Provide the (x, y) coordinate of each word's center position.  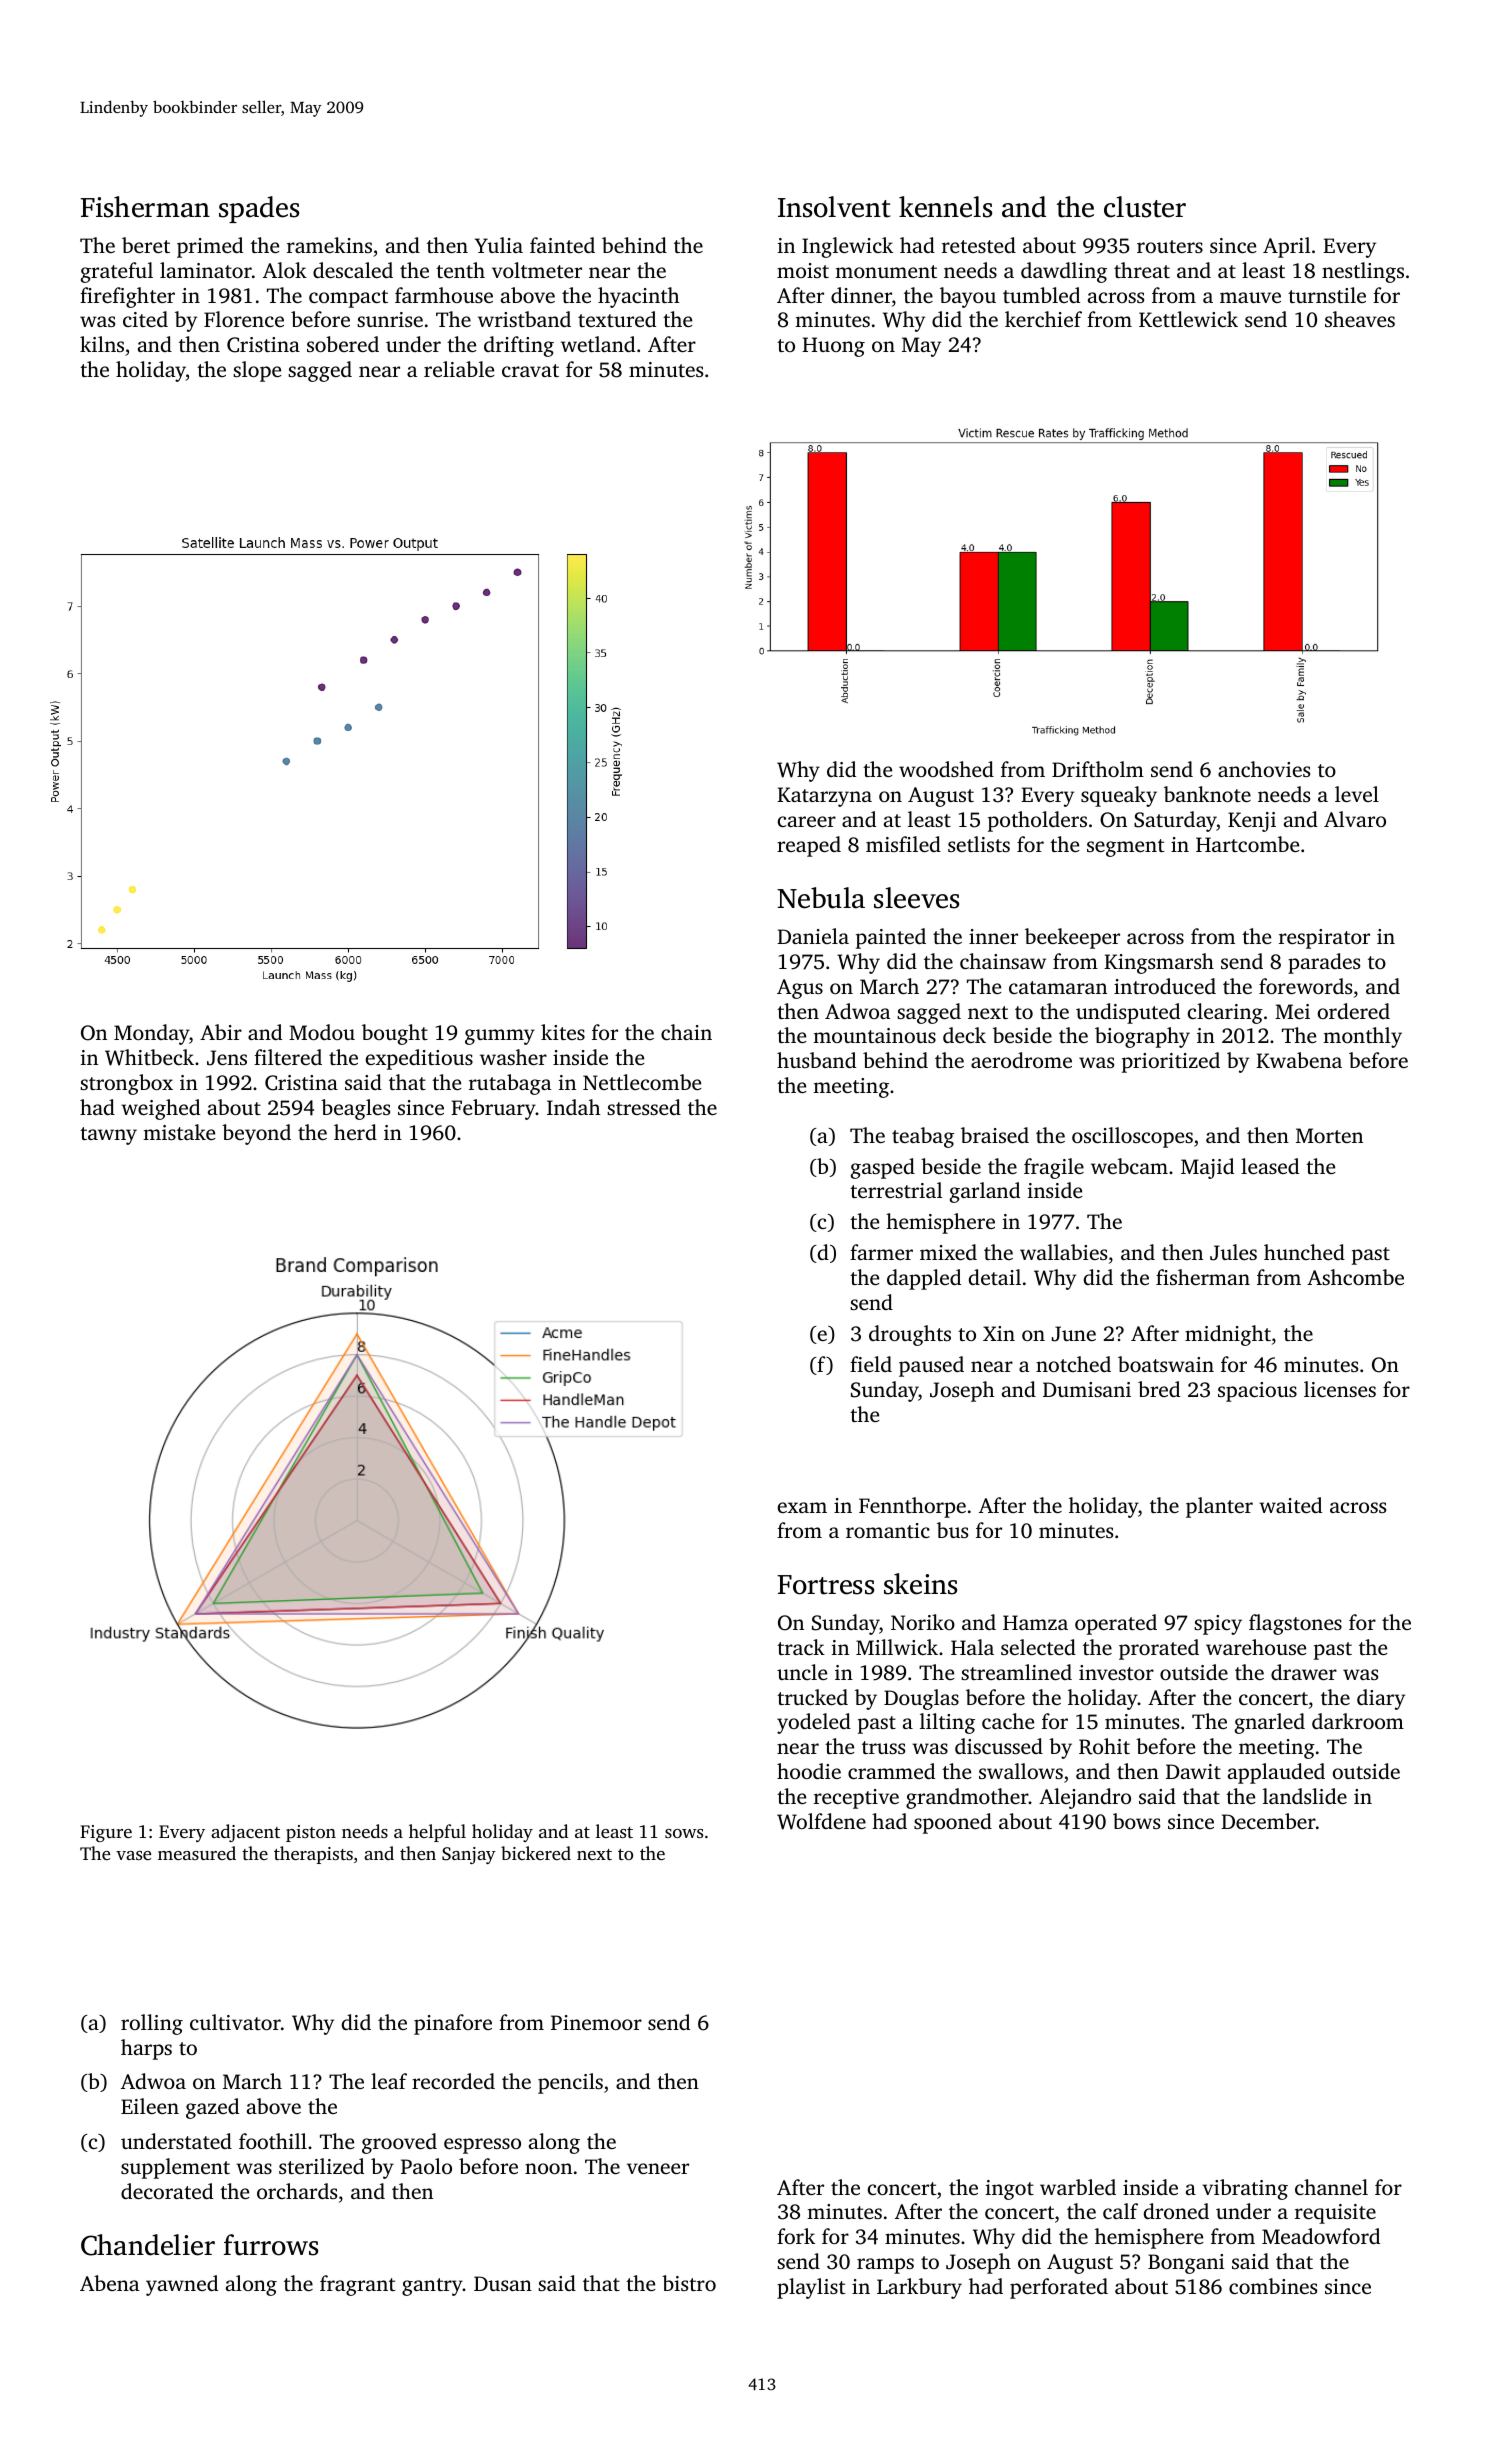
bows (1136, 1821)
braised (995, 1135)
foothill (273, 2141)
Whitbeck (149, 1057)
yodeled (814, 1723)
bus (952, 1530)
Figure (106, 1833)
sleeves (916, 898)
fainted (562, 245)
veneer (658, 2168)
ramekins (329, 245)
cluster (1145, 207)
